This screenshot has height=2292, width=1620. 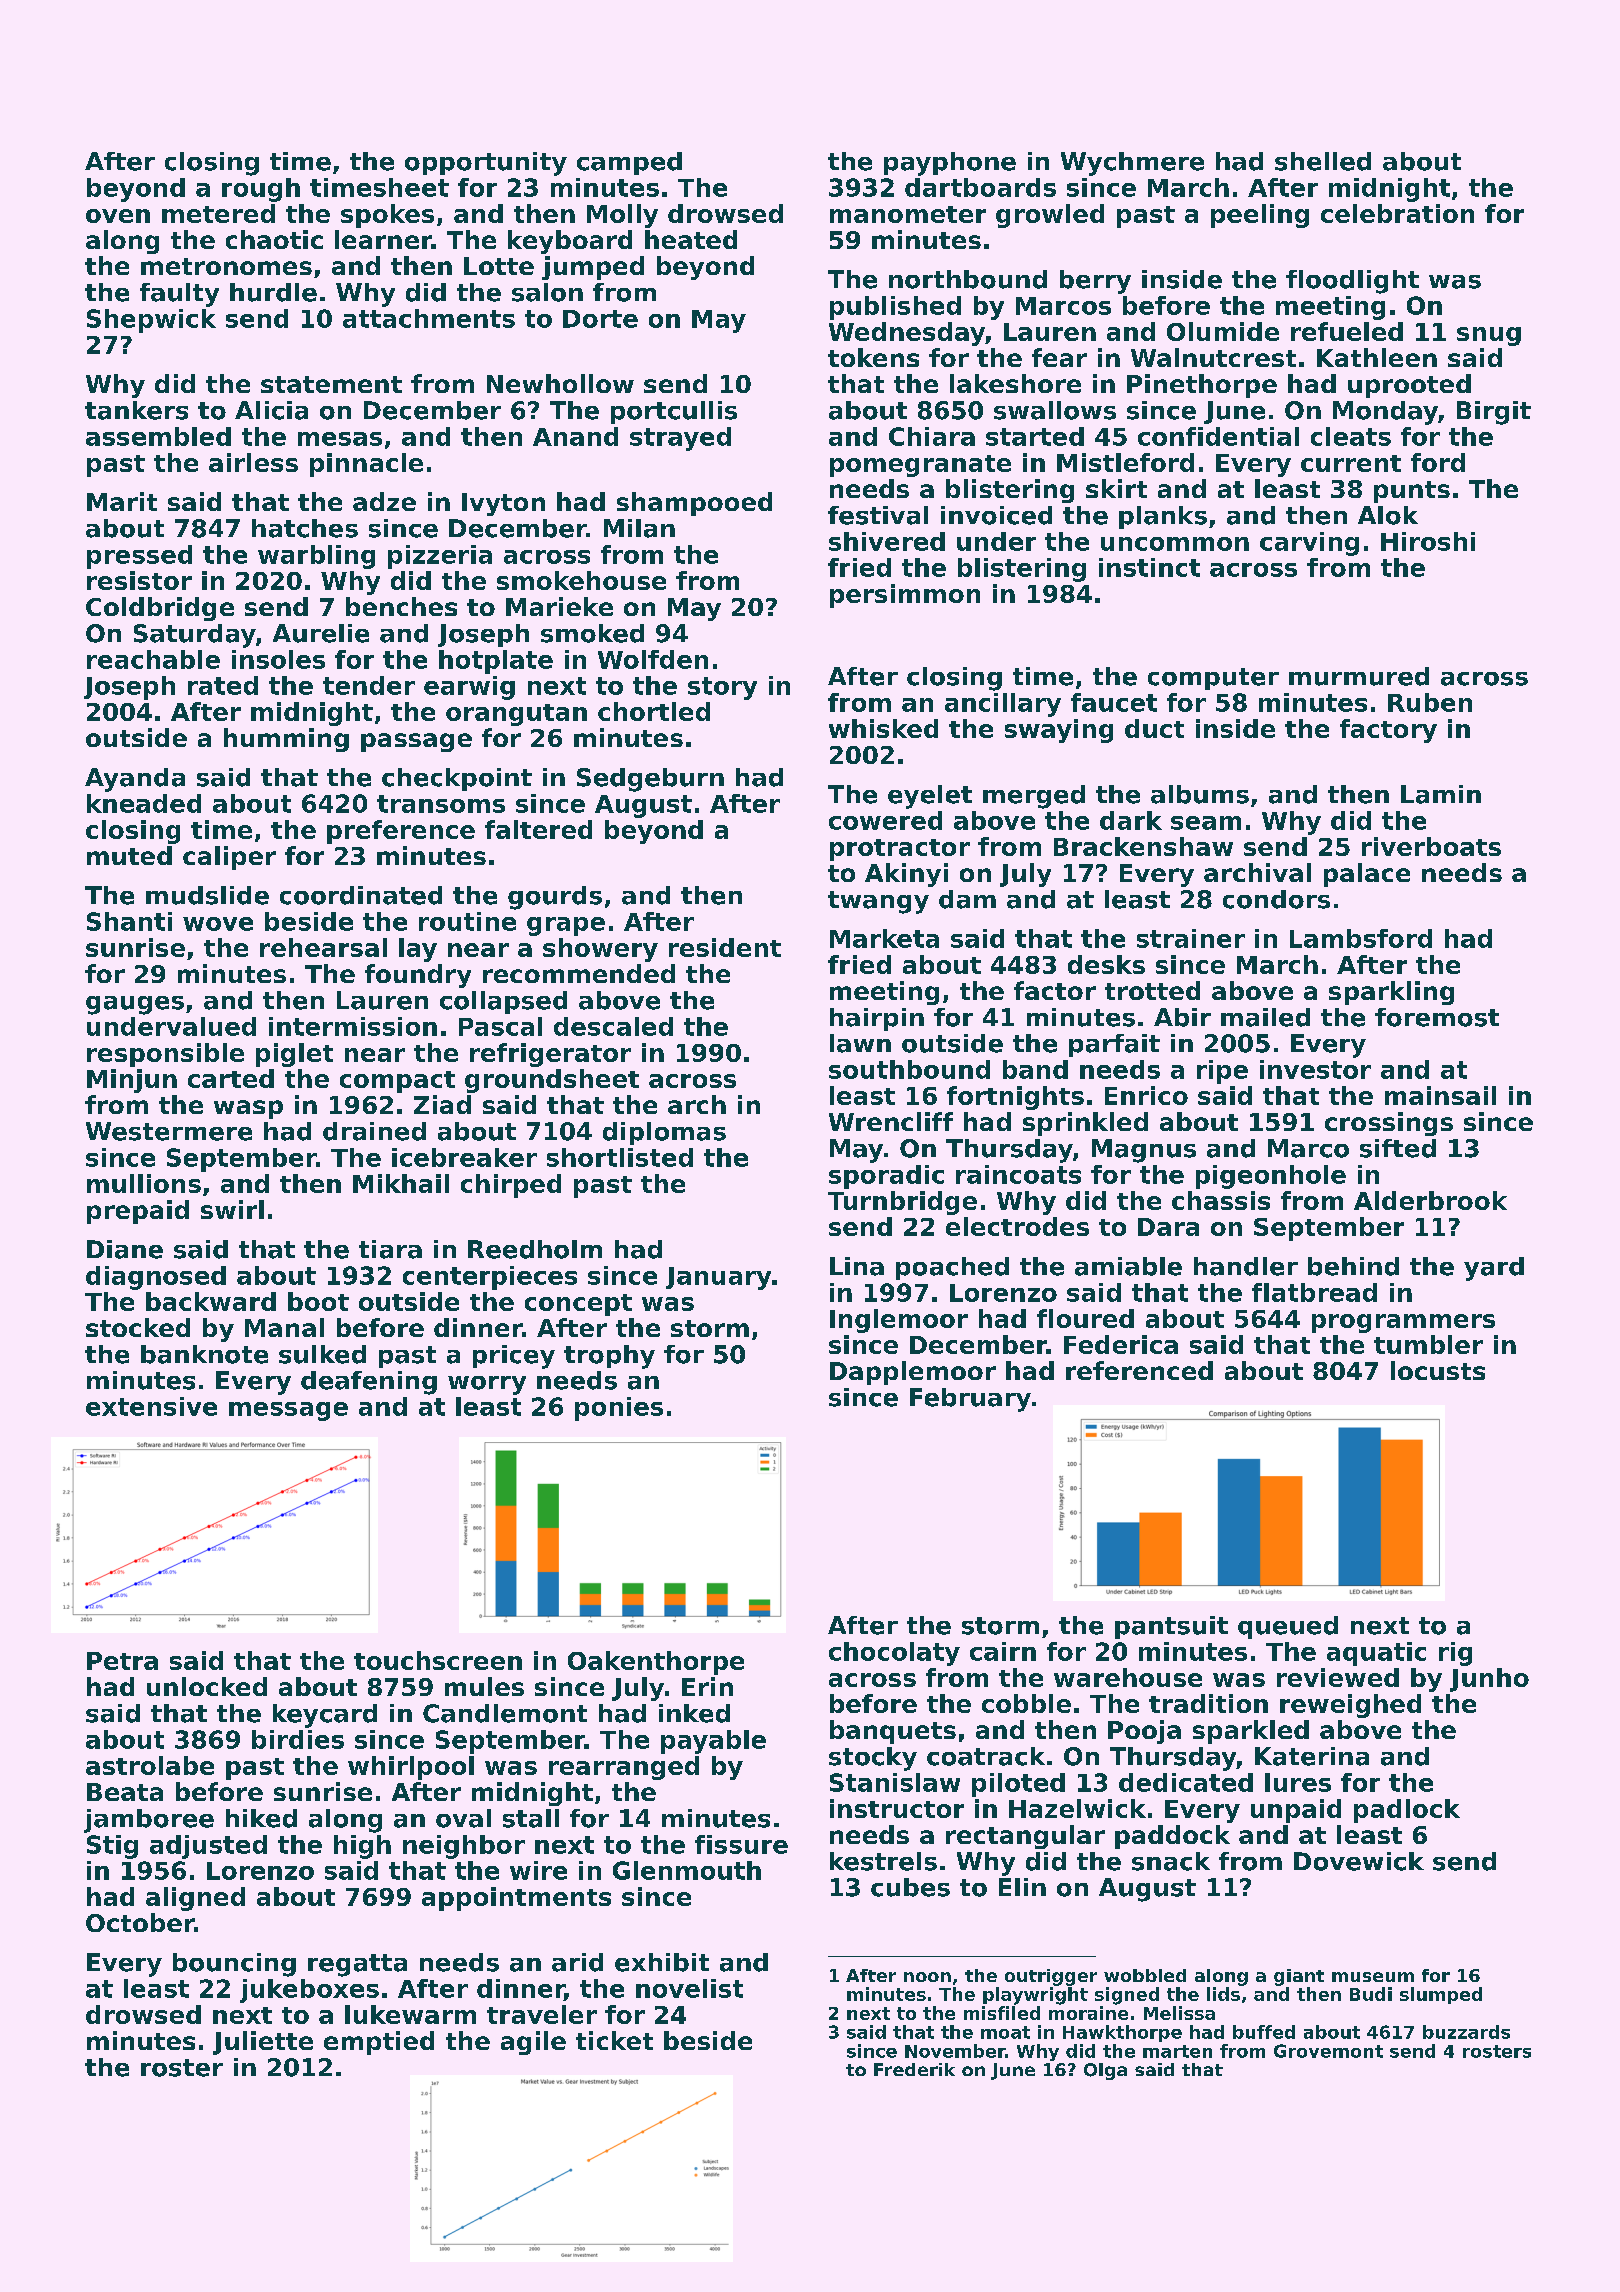 I want to click on Alicia, so click(x=271, y=410).
